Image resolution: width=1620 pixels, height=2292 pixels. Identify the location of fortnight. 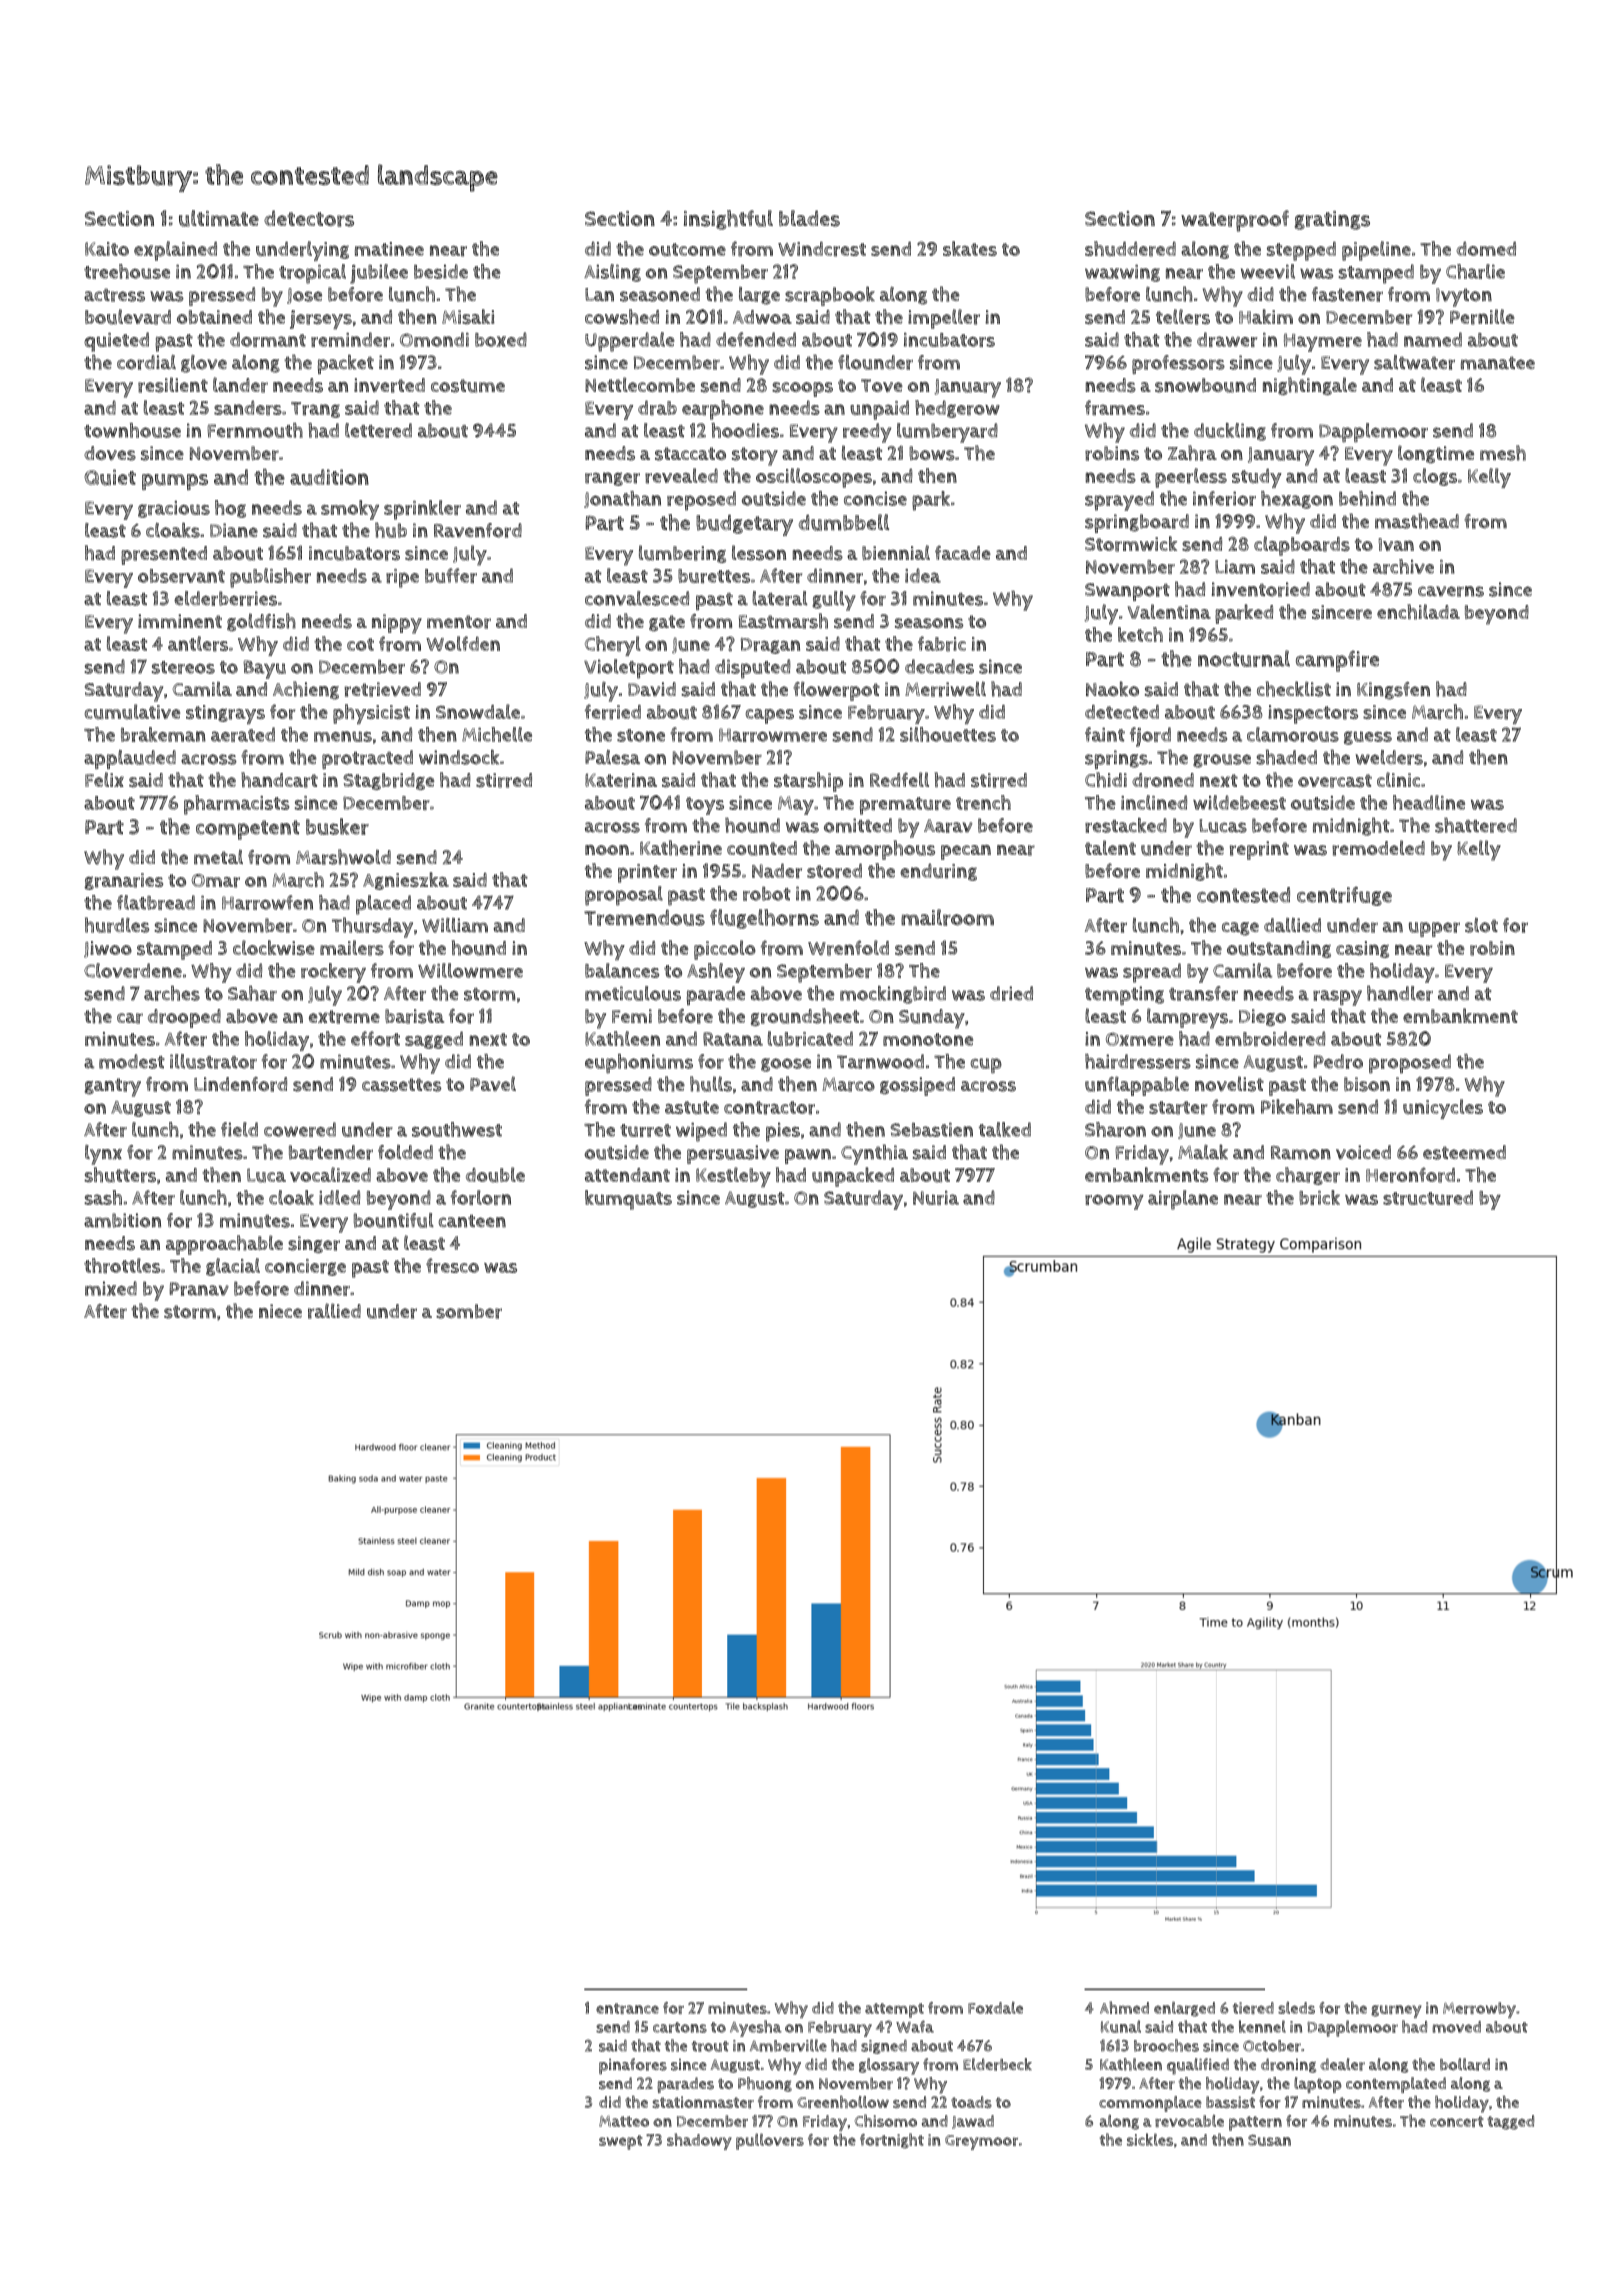
(892, 2141).
